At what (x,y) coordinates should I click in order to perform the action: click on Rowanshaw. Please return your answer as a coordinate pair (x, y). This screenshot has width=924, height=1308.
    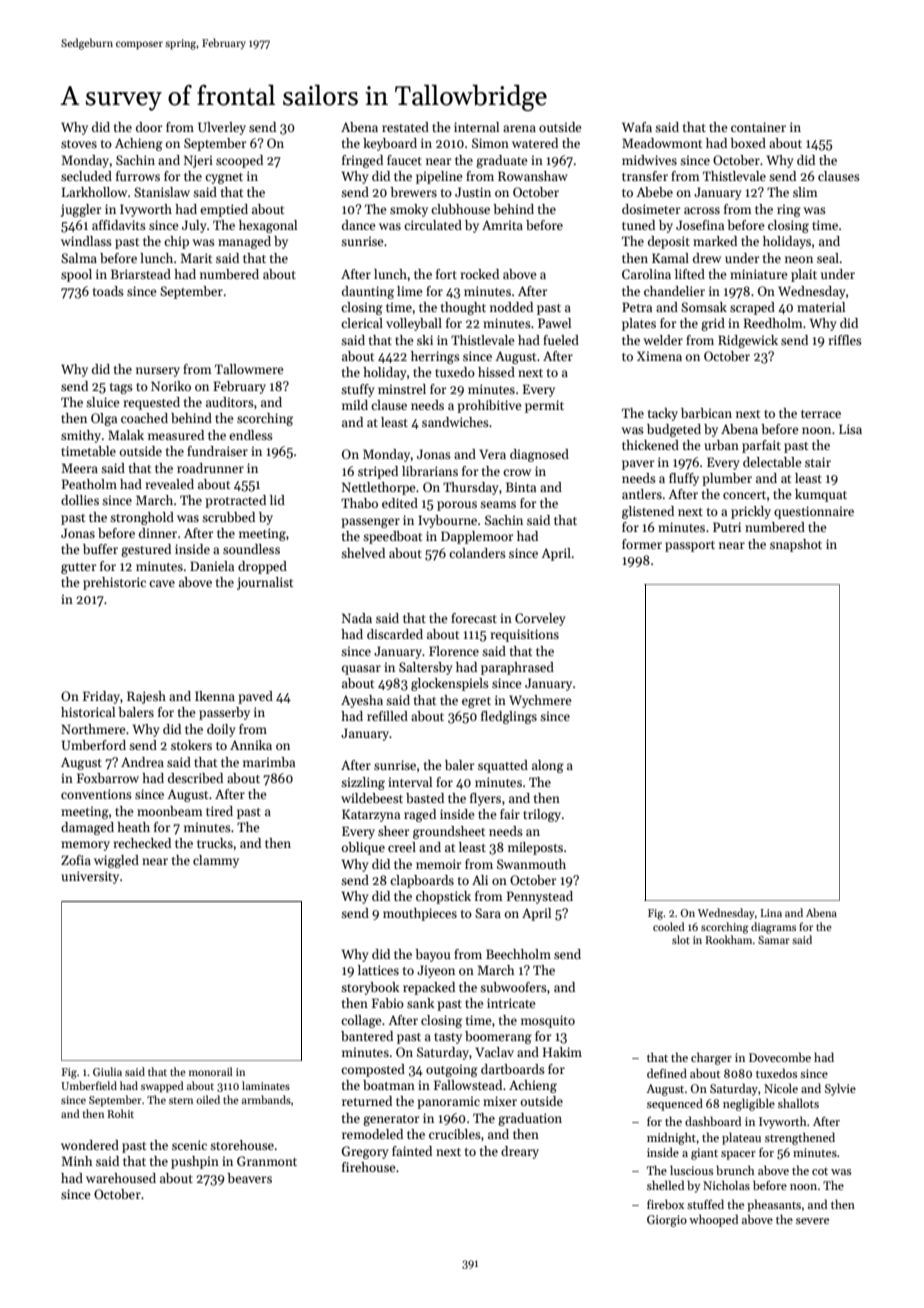
    Looking at the image, I should click on (533, 176).
